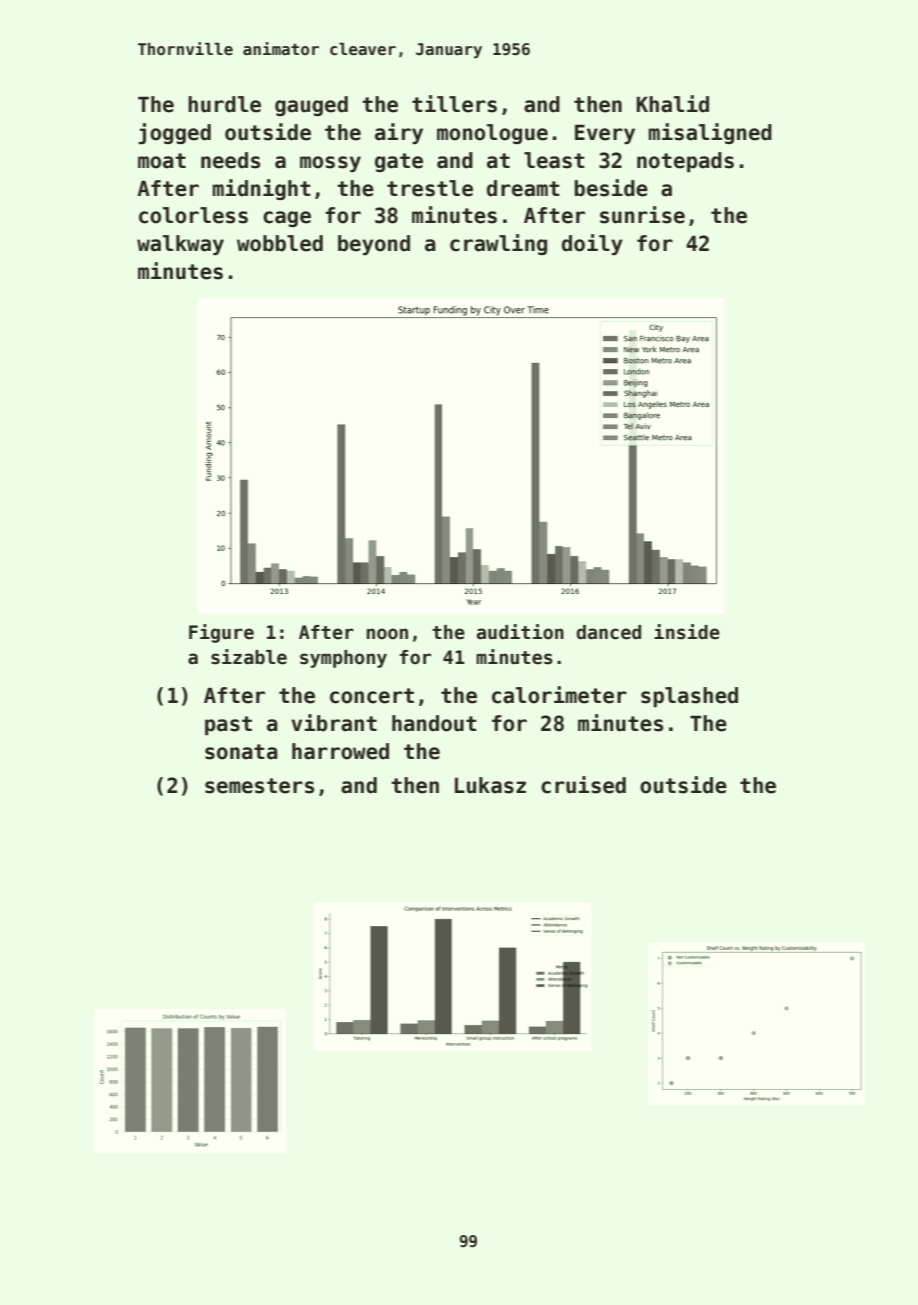  What do you see at coordinates (224, 104) in the page?
I see `hurdle` at bounding box center [224, 104].
